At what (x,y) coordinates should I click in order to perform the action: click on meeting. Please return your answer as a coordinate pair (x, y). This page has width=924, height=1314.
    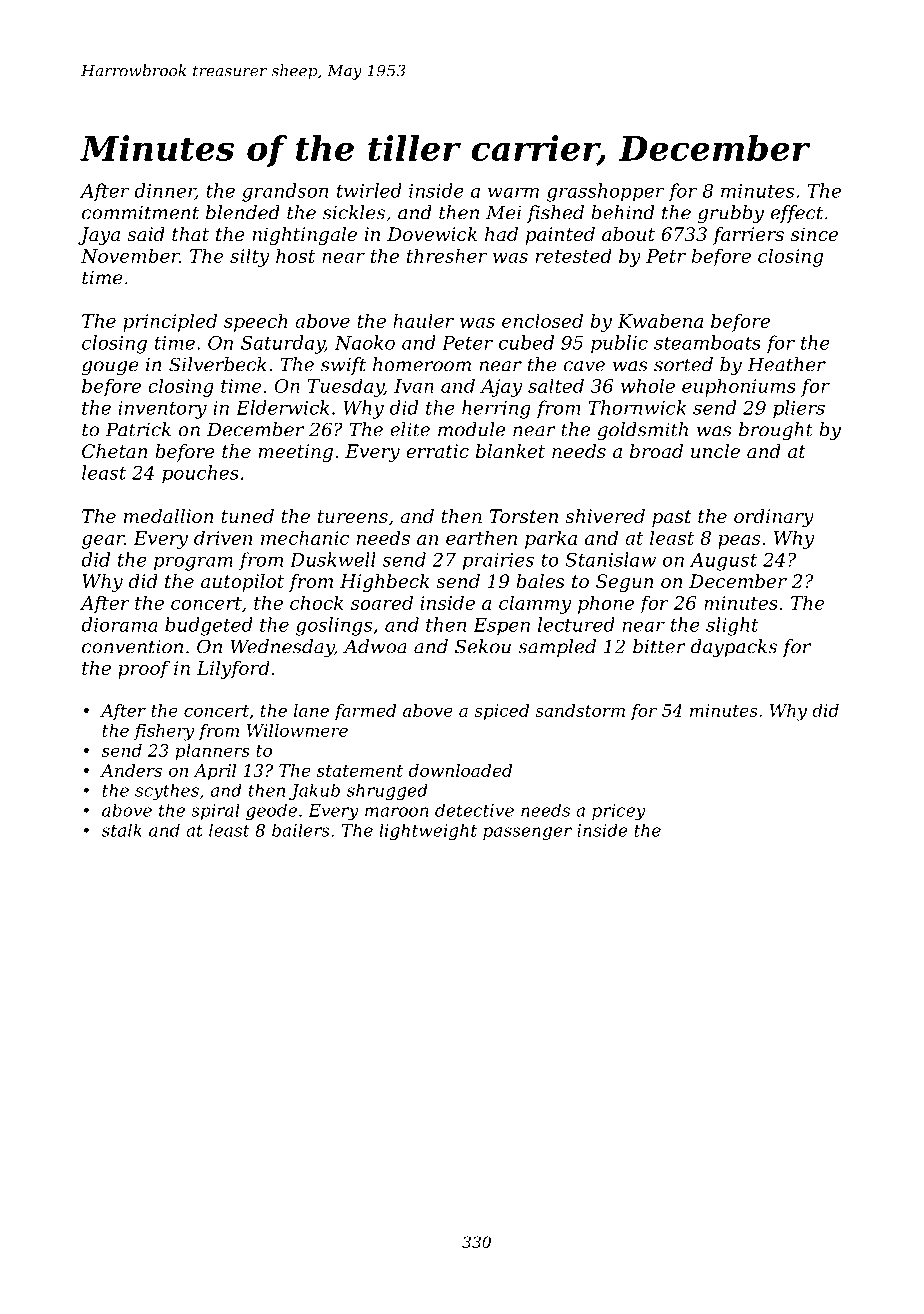
    Looking at the image, I should click on (295, 453).
